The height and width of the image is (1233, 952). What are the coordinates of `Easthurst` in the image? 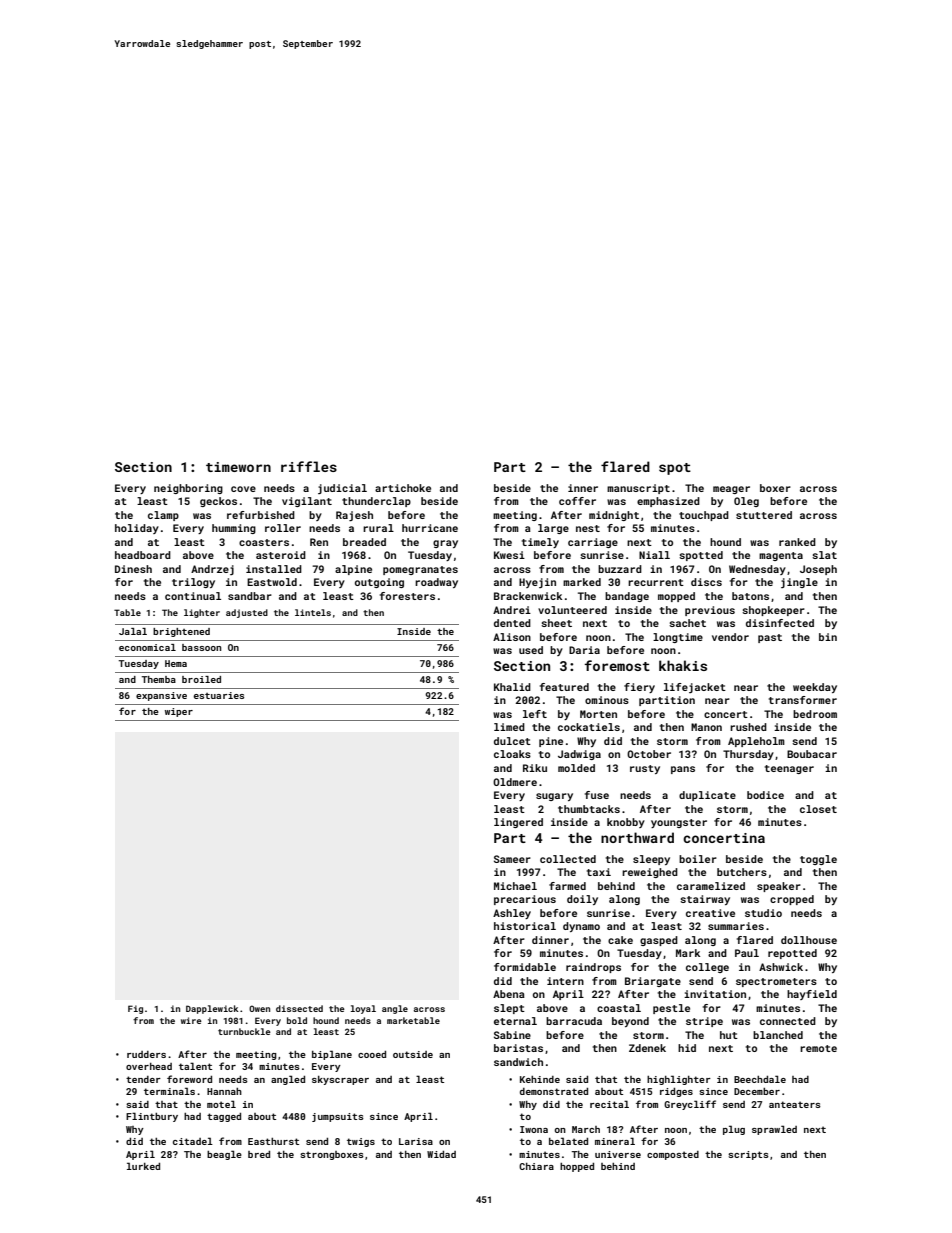 It's located at (273, 1141).
